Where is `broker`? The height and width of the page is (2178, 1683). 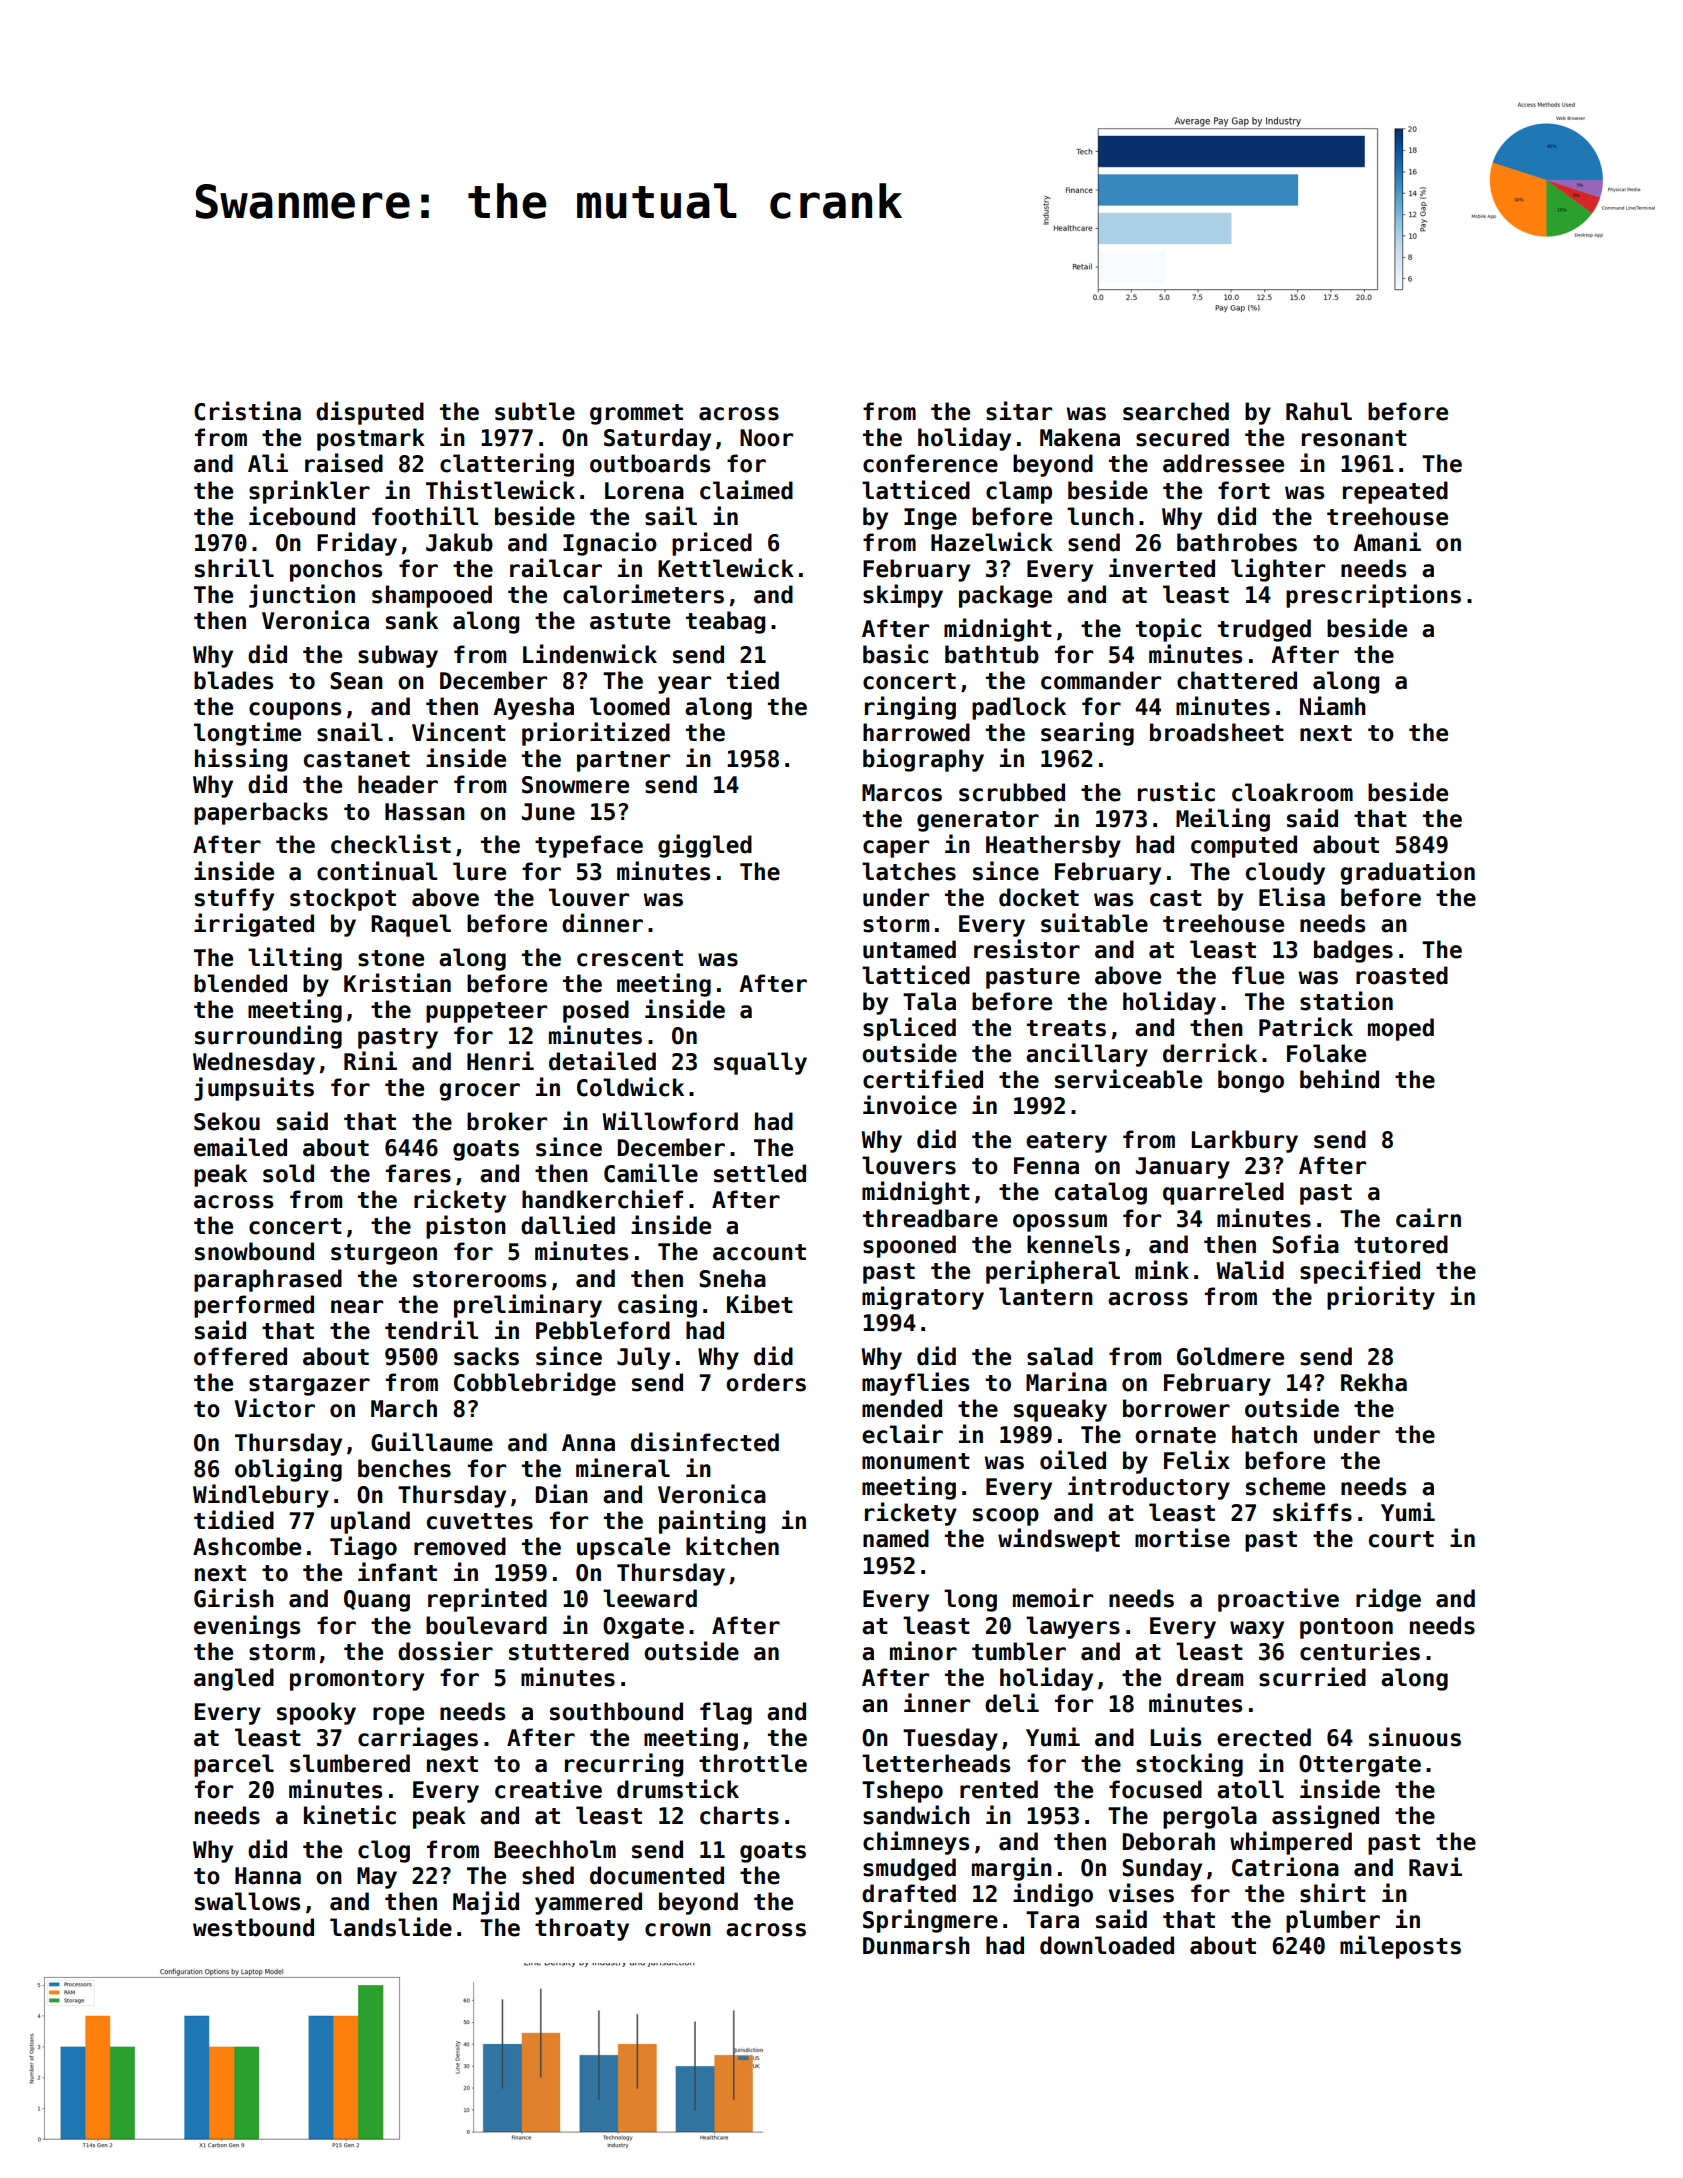 broker is located at coordinates (507, 1121).
